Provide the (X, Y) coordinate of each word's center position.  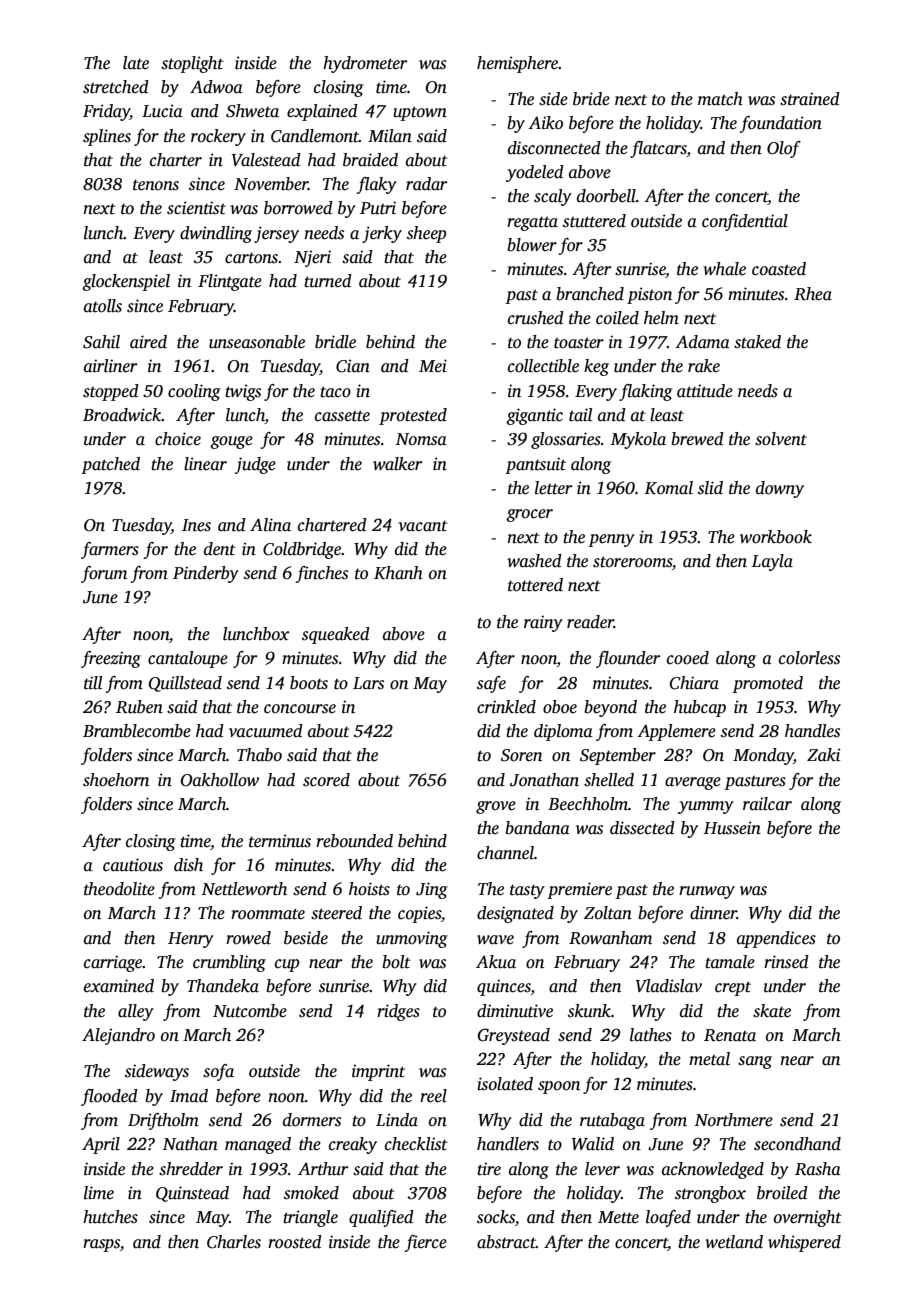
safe (491, 684)
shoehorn (116, 780)
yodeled (535, 173)
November (271, 184)
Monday (763, 756)
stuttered (594, 221)
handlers (508, 1144)
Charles (234, 1242)
